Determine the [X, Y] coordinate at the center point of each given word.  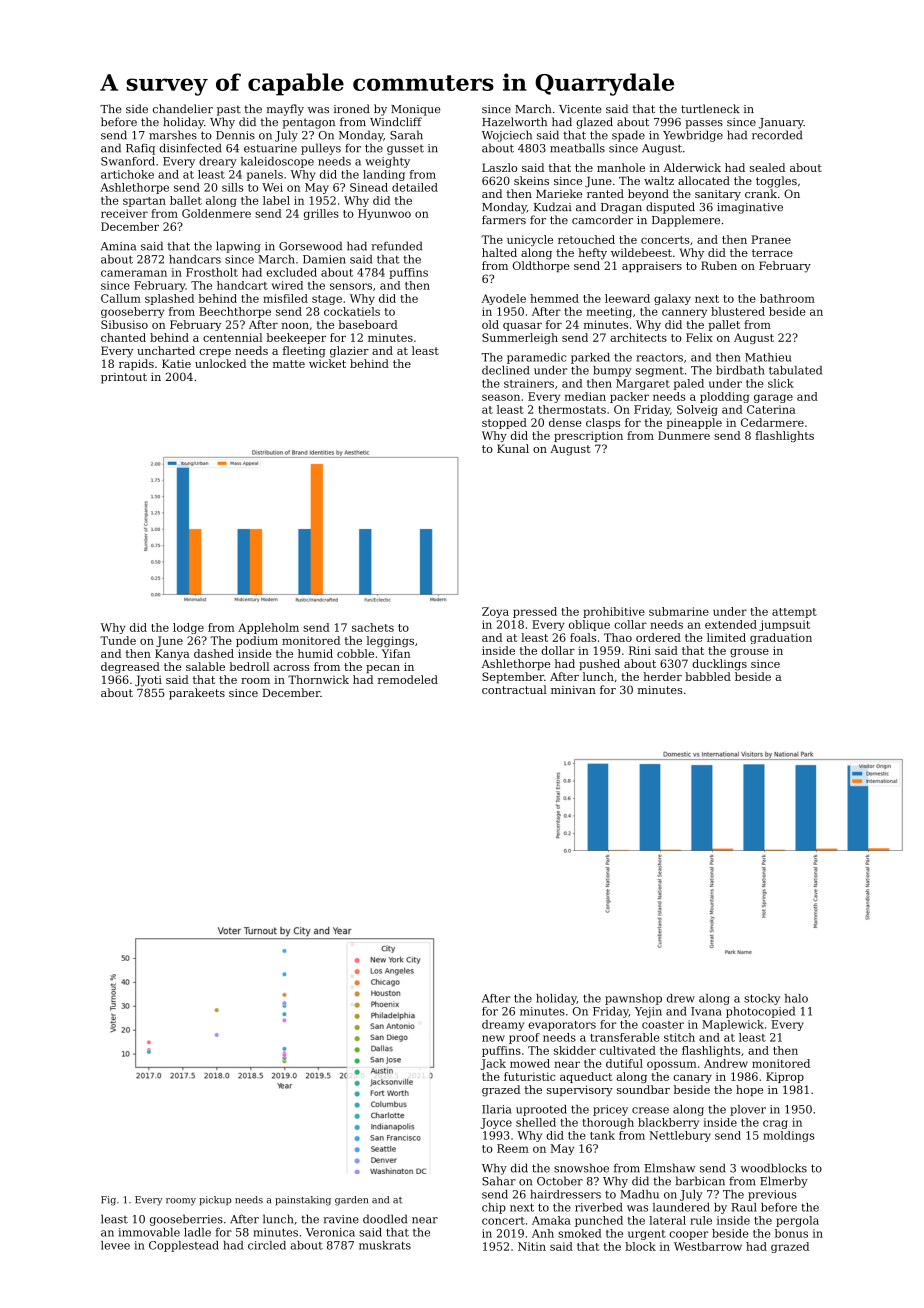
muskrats [385, 1245]
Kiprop [785, 1077]
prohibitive [614, 612]
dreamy [503, 1025]
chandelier [183, 109]
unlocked [220, 363]
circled [267, 1245]
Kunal [513, 448]
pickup [215, 1200]
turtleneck [710, 109]
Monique [416, 110]
